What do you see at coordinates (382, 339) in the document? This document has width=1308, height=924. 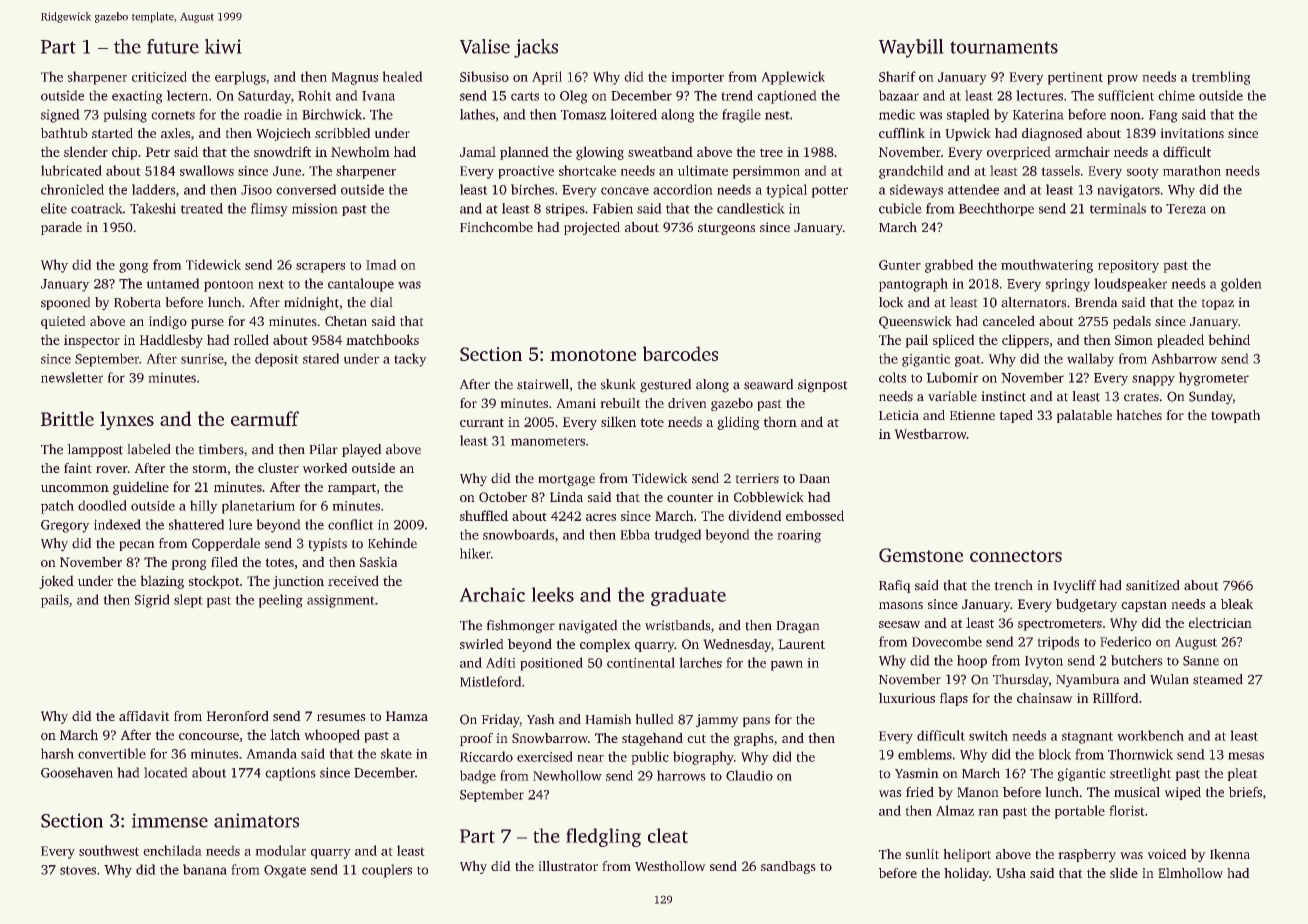 I see `matchbooks` at bounding box center [382, 339].
